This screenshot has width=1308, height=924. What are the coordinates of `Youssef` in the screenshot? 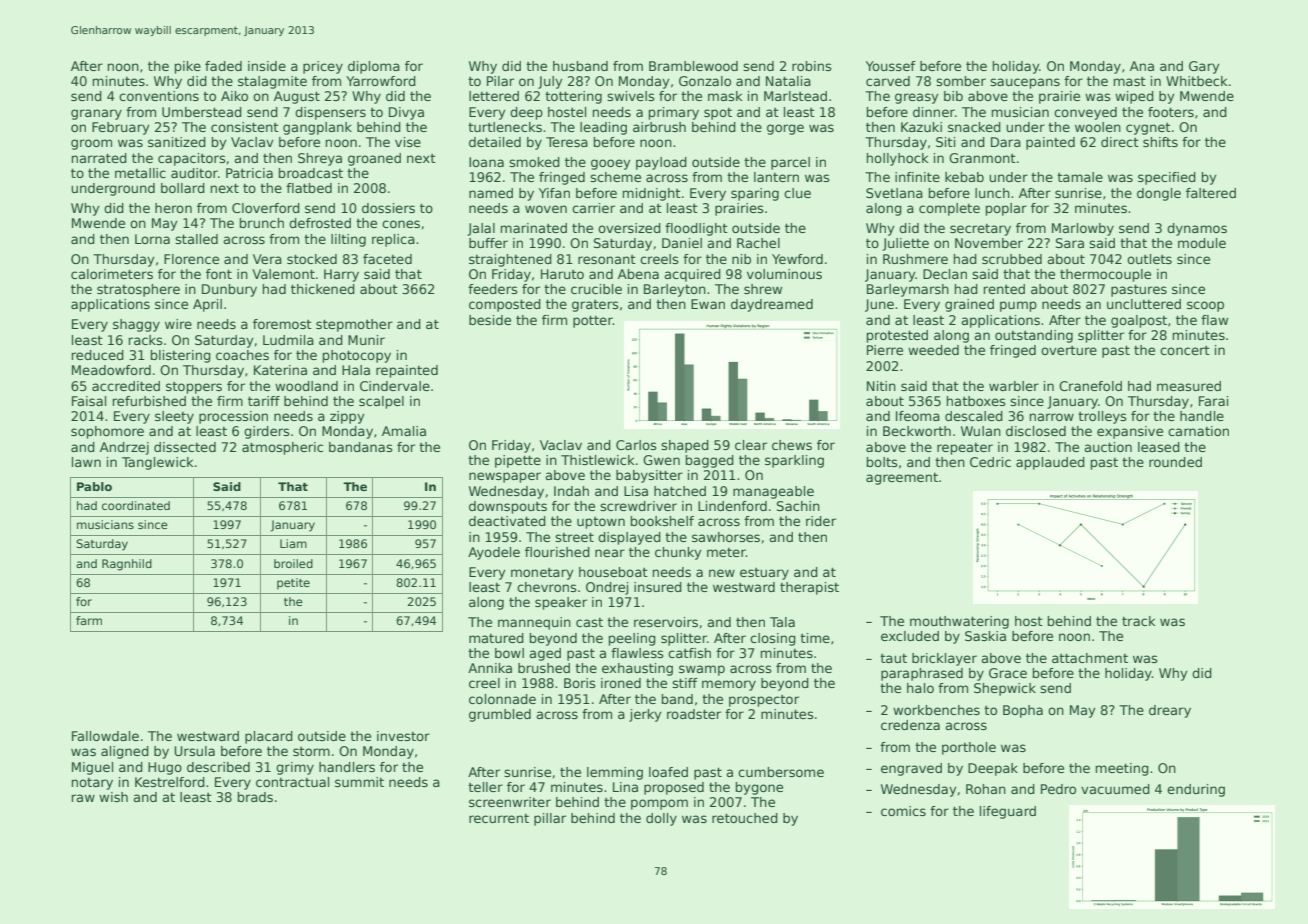 It's located at (891, 66).
